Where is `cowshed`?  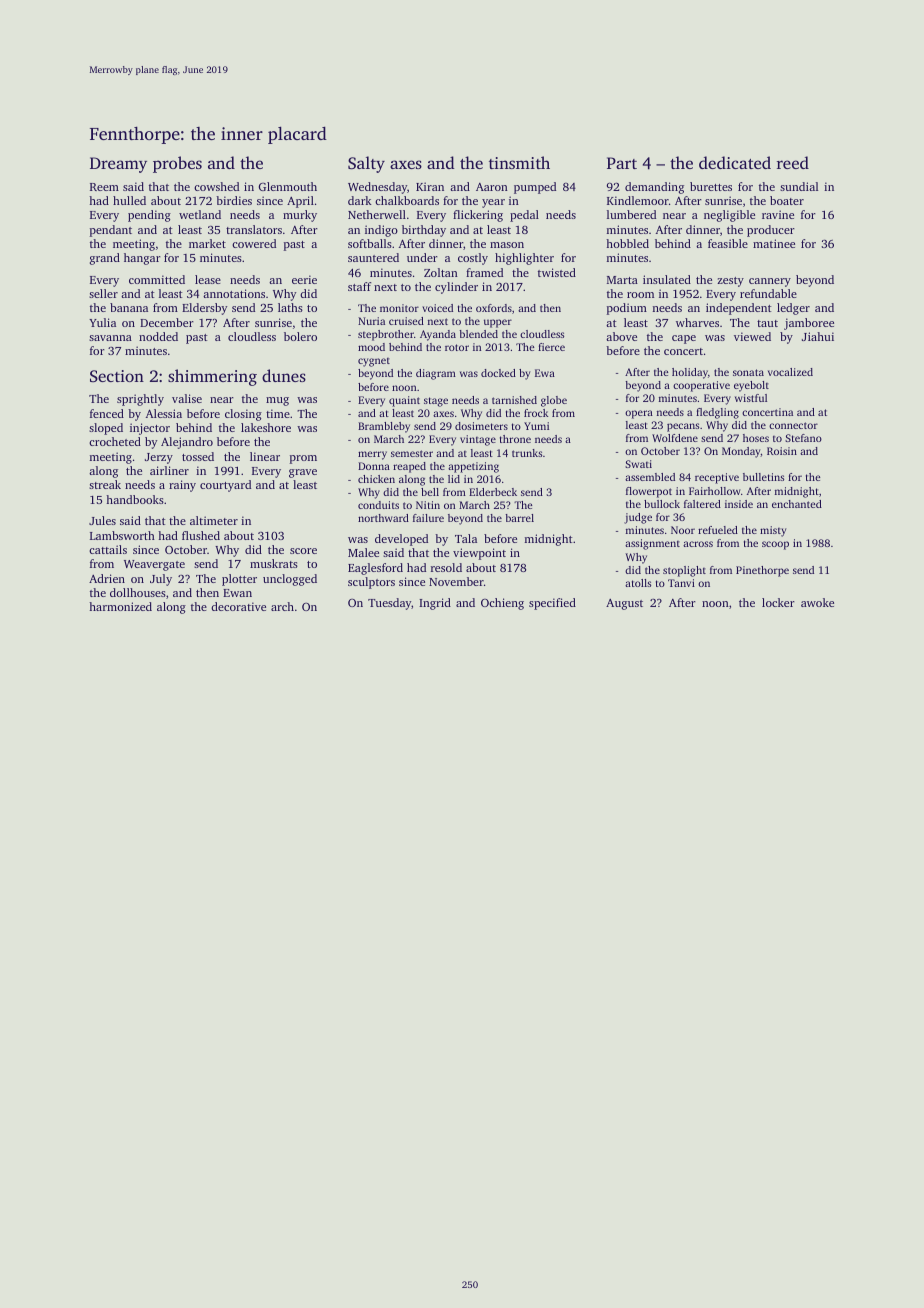 cowshed is located at coordinates (216, 186).
